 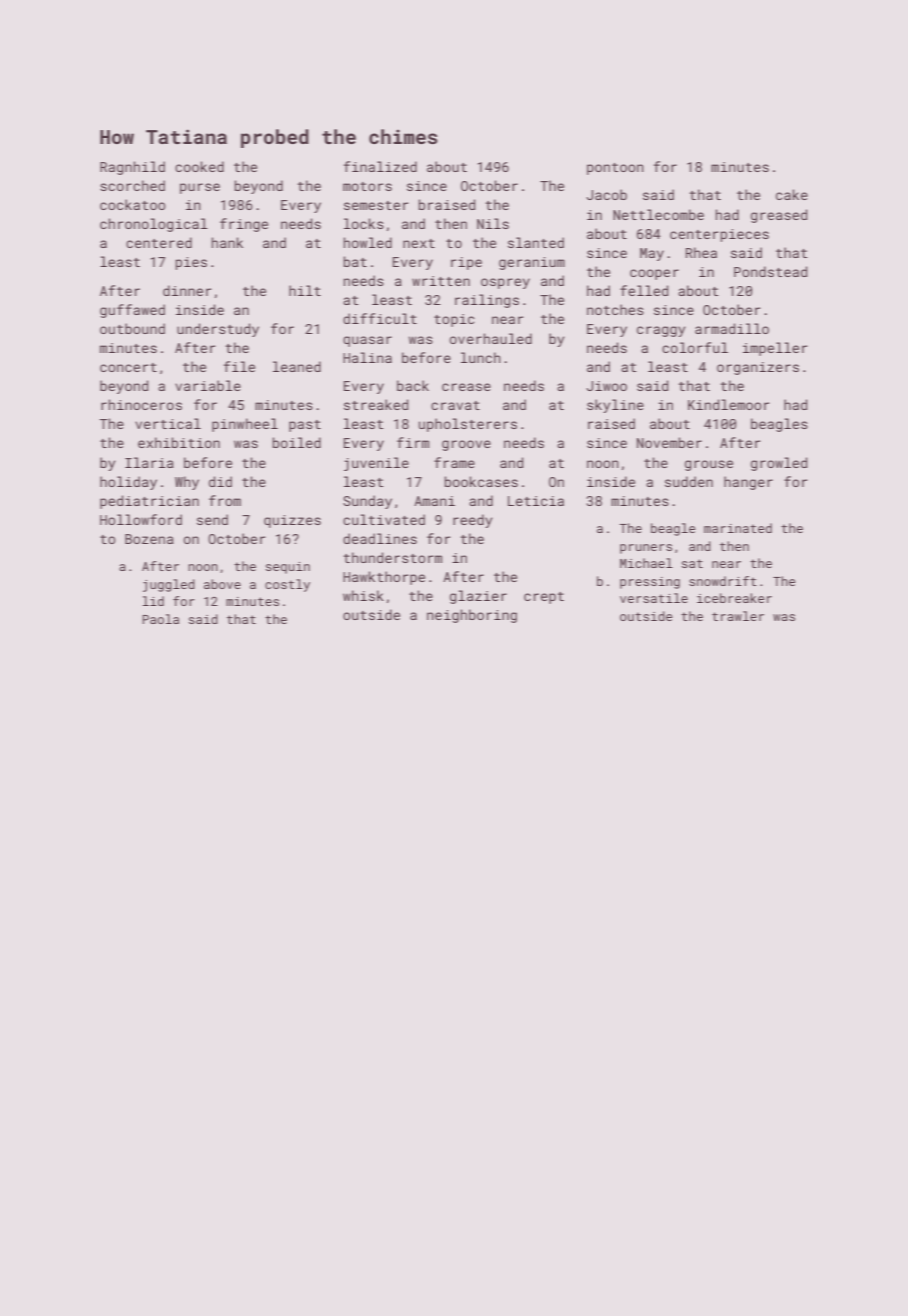 I want to click on pies, so click(x=191, y=263).
